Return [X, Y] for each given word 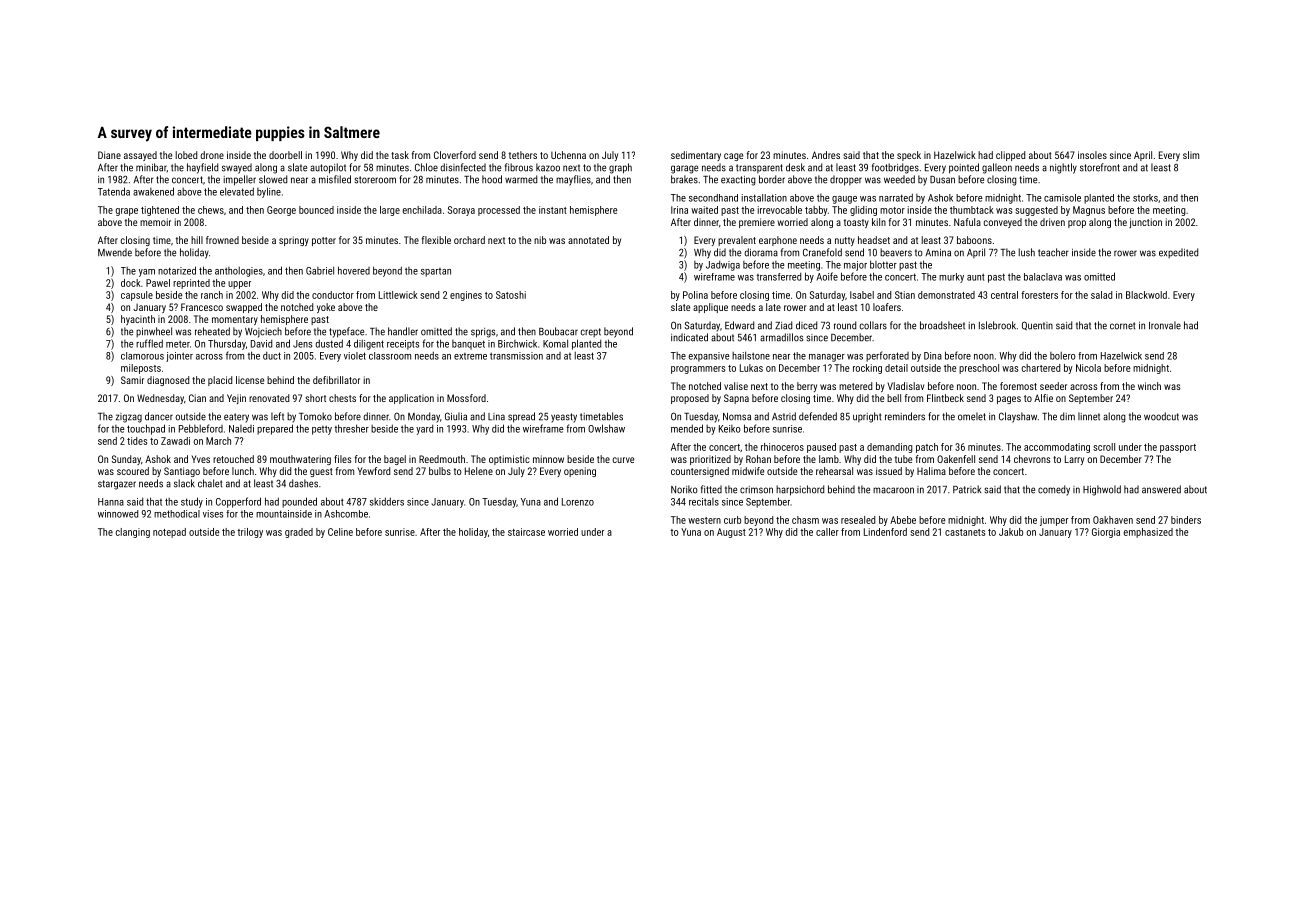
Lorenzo [578, 502]
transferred [778, 277]
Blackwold [1146, 295]
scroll [1104, 447]
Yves [201, 459]
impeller [239, 180]
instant [553, 210]
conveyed [1003, 223]
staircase [526, 532]
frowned [222, 240]
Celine [340, 532]
